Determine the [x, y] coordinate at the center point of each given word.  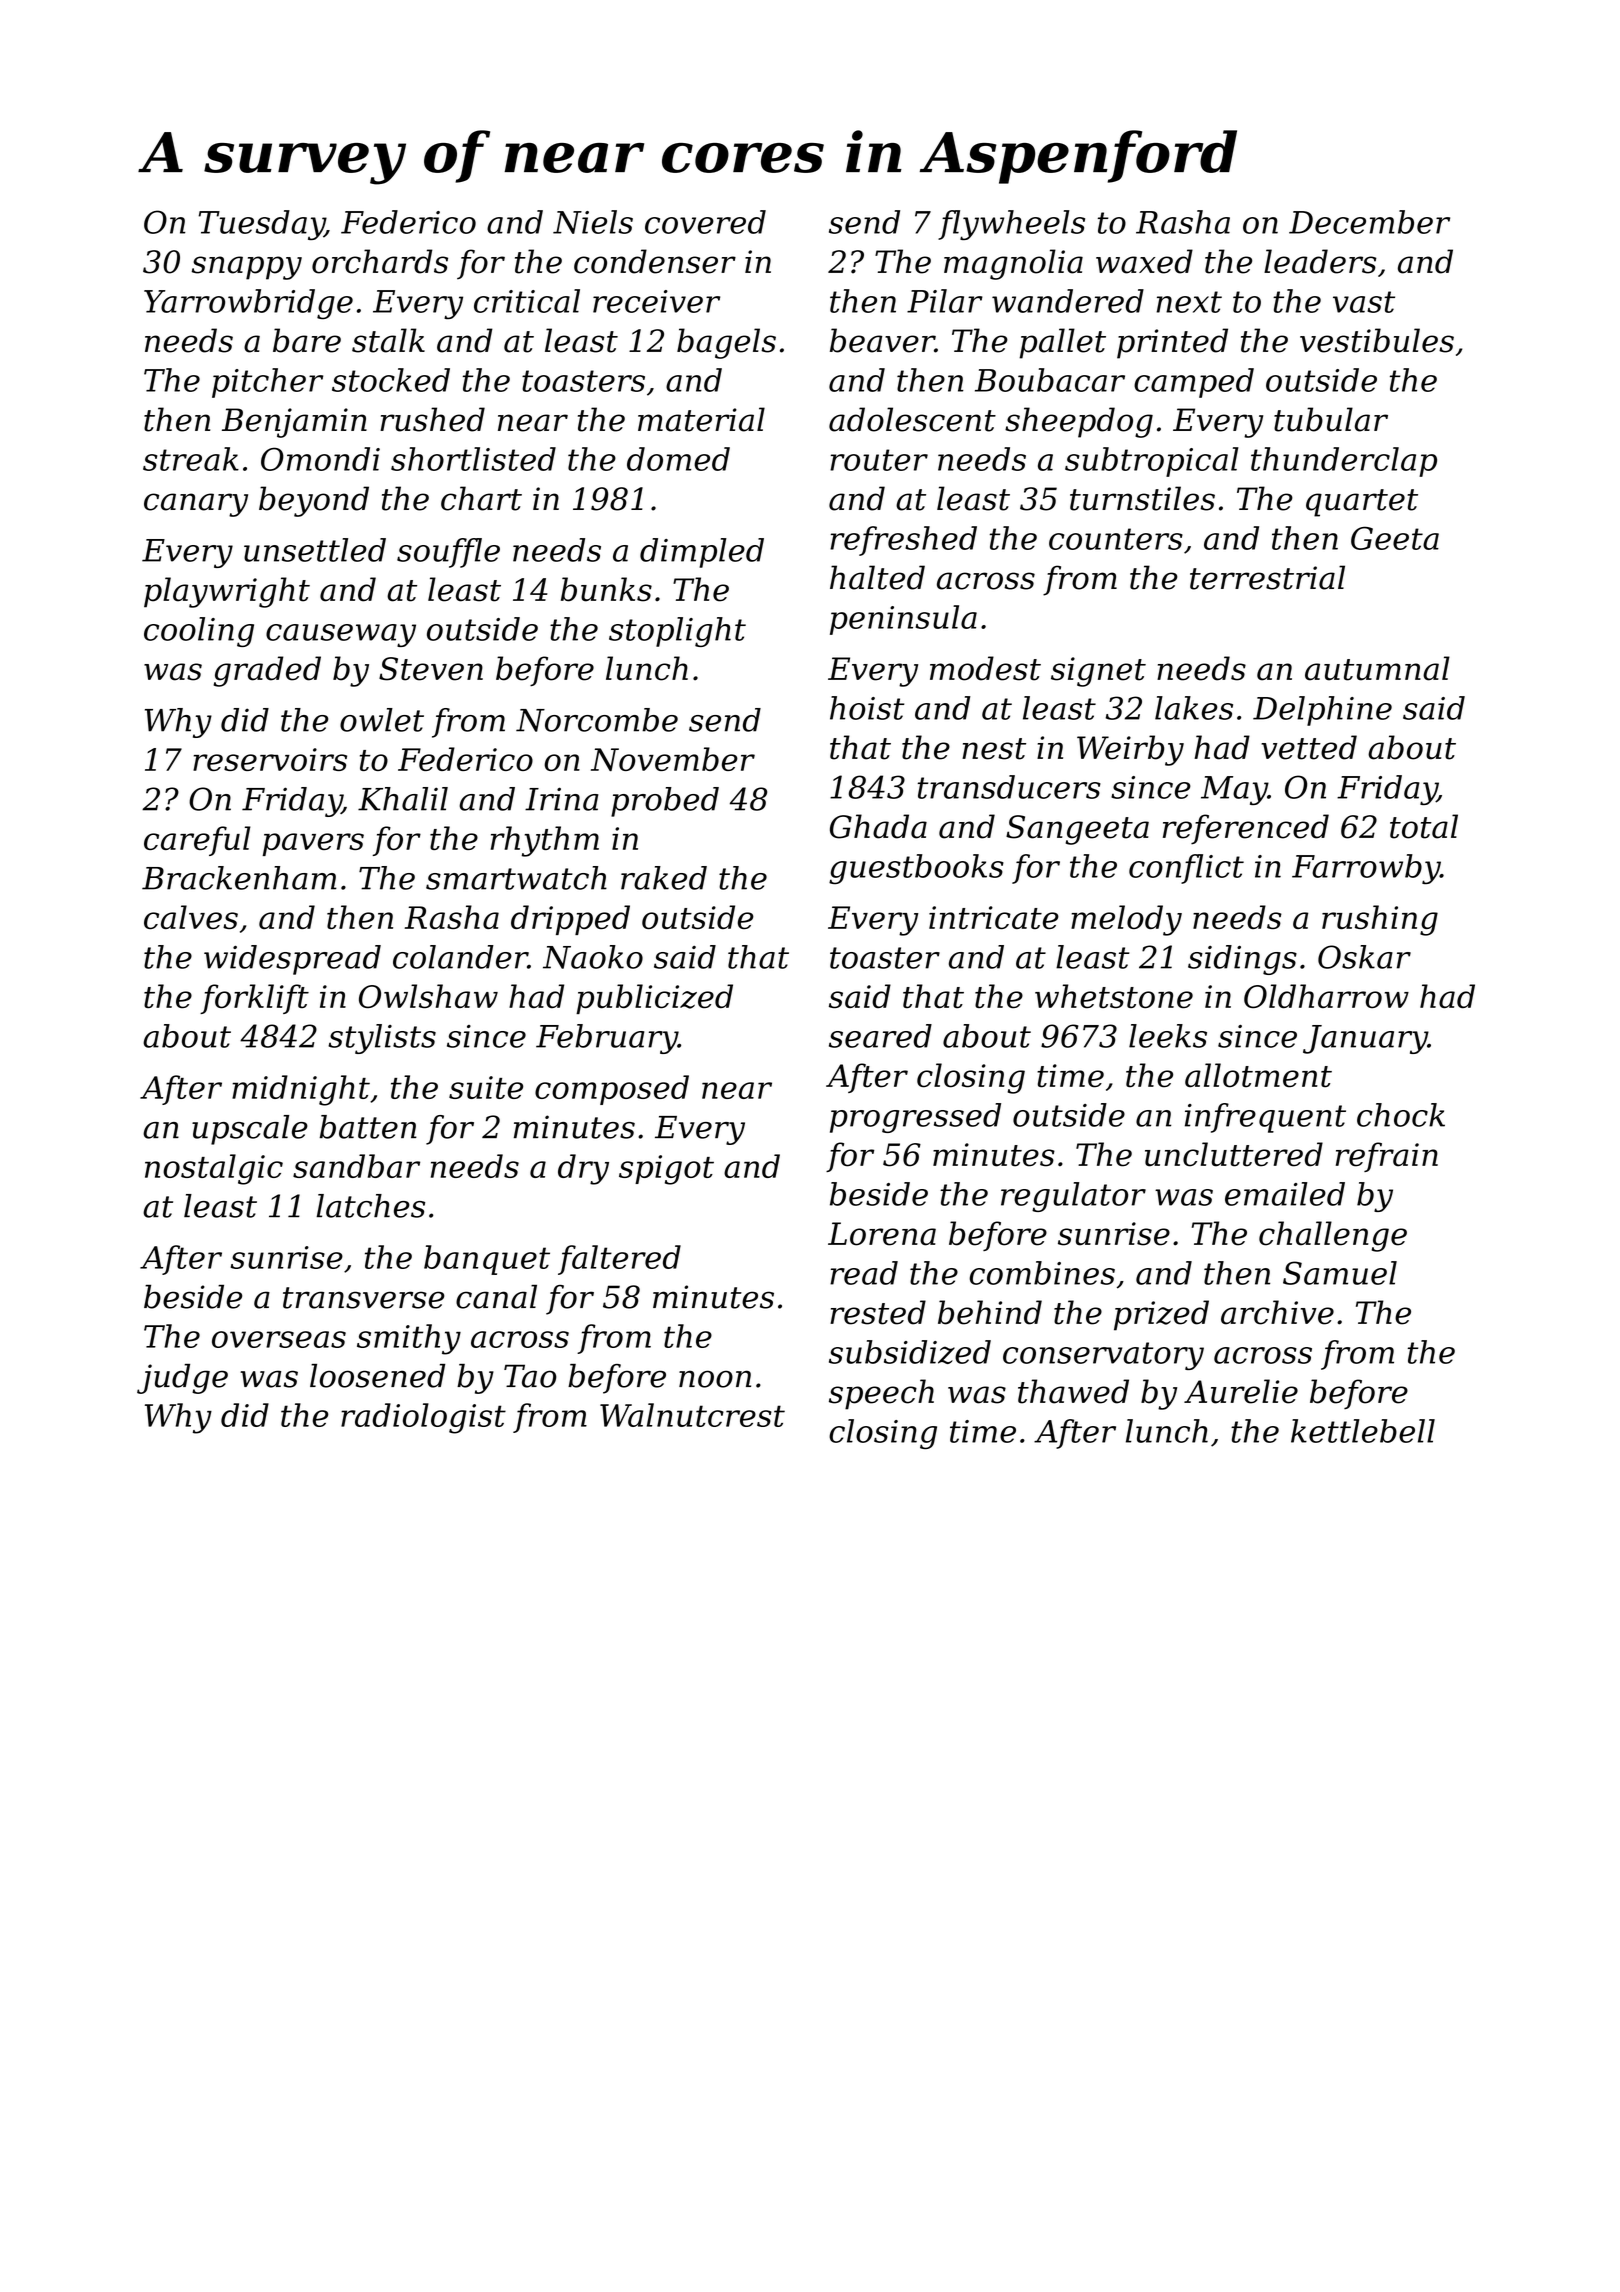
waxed [1144, 261]
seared [880, 1036]
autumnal [1377, 668]
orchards [380, 261]
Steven [431, 669]
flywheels [1011, 225]
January [1365, 1039]
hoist [867, 708]
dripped [570, 920]
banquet [487, 1260]
